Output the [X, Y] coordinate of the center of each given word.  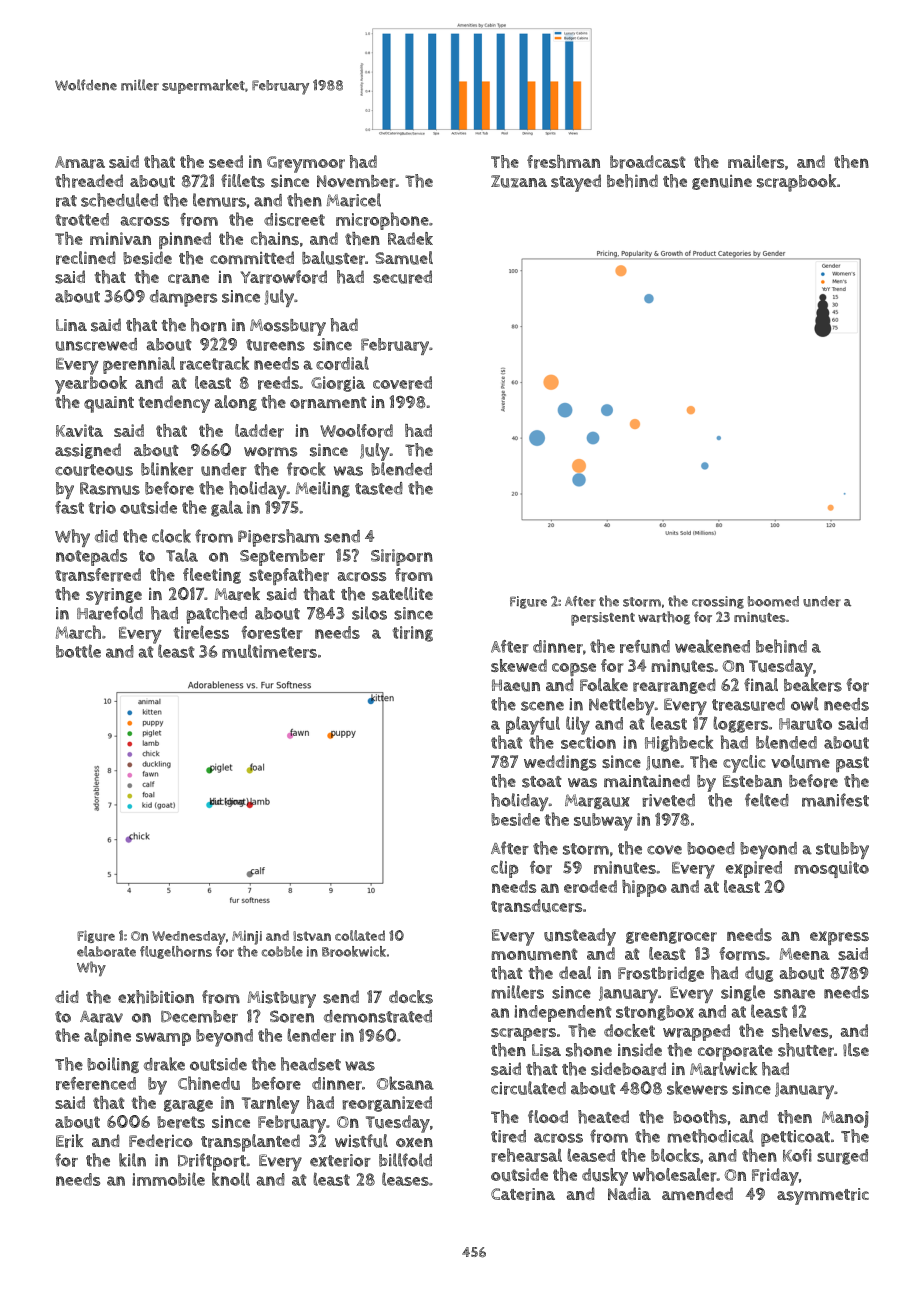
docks [411, 997]
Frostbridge [661, 974]
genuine [722, 182]
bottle [78, 651]
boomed [773, 601]
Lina [71, 325]
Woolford [356, 431]
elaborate [106, 951]
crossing [718, 602]
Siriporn [402, 557]
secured [402, 277]
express [839, 938]
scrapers [523, 1034]
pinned [185, 240]
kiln [132, 1160]
